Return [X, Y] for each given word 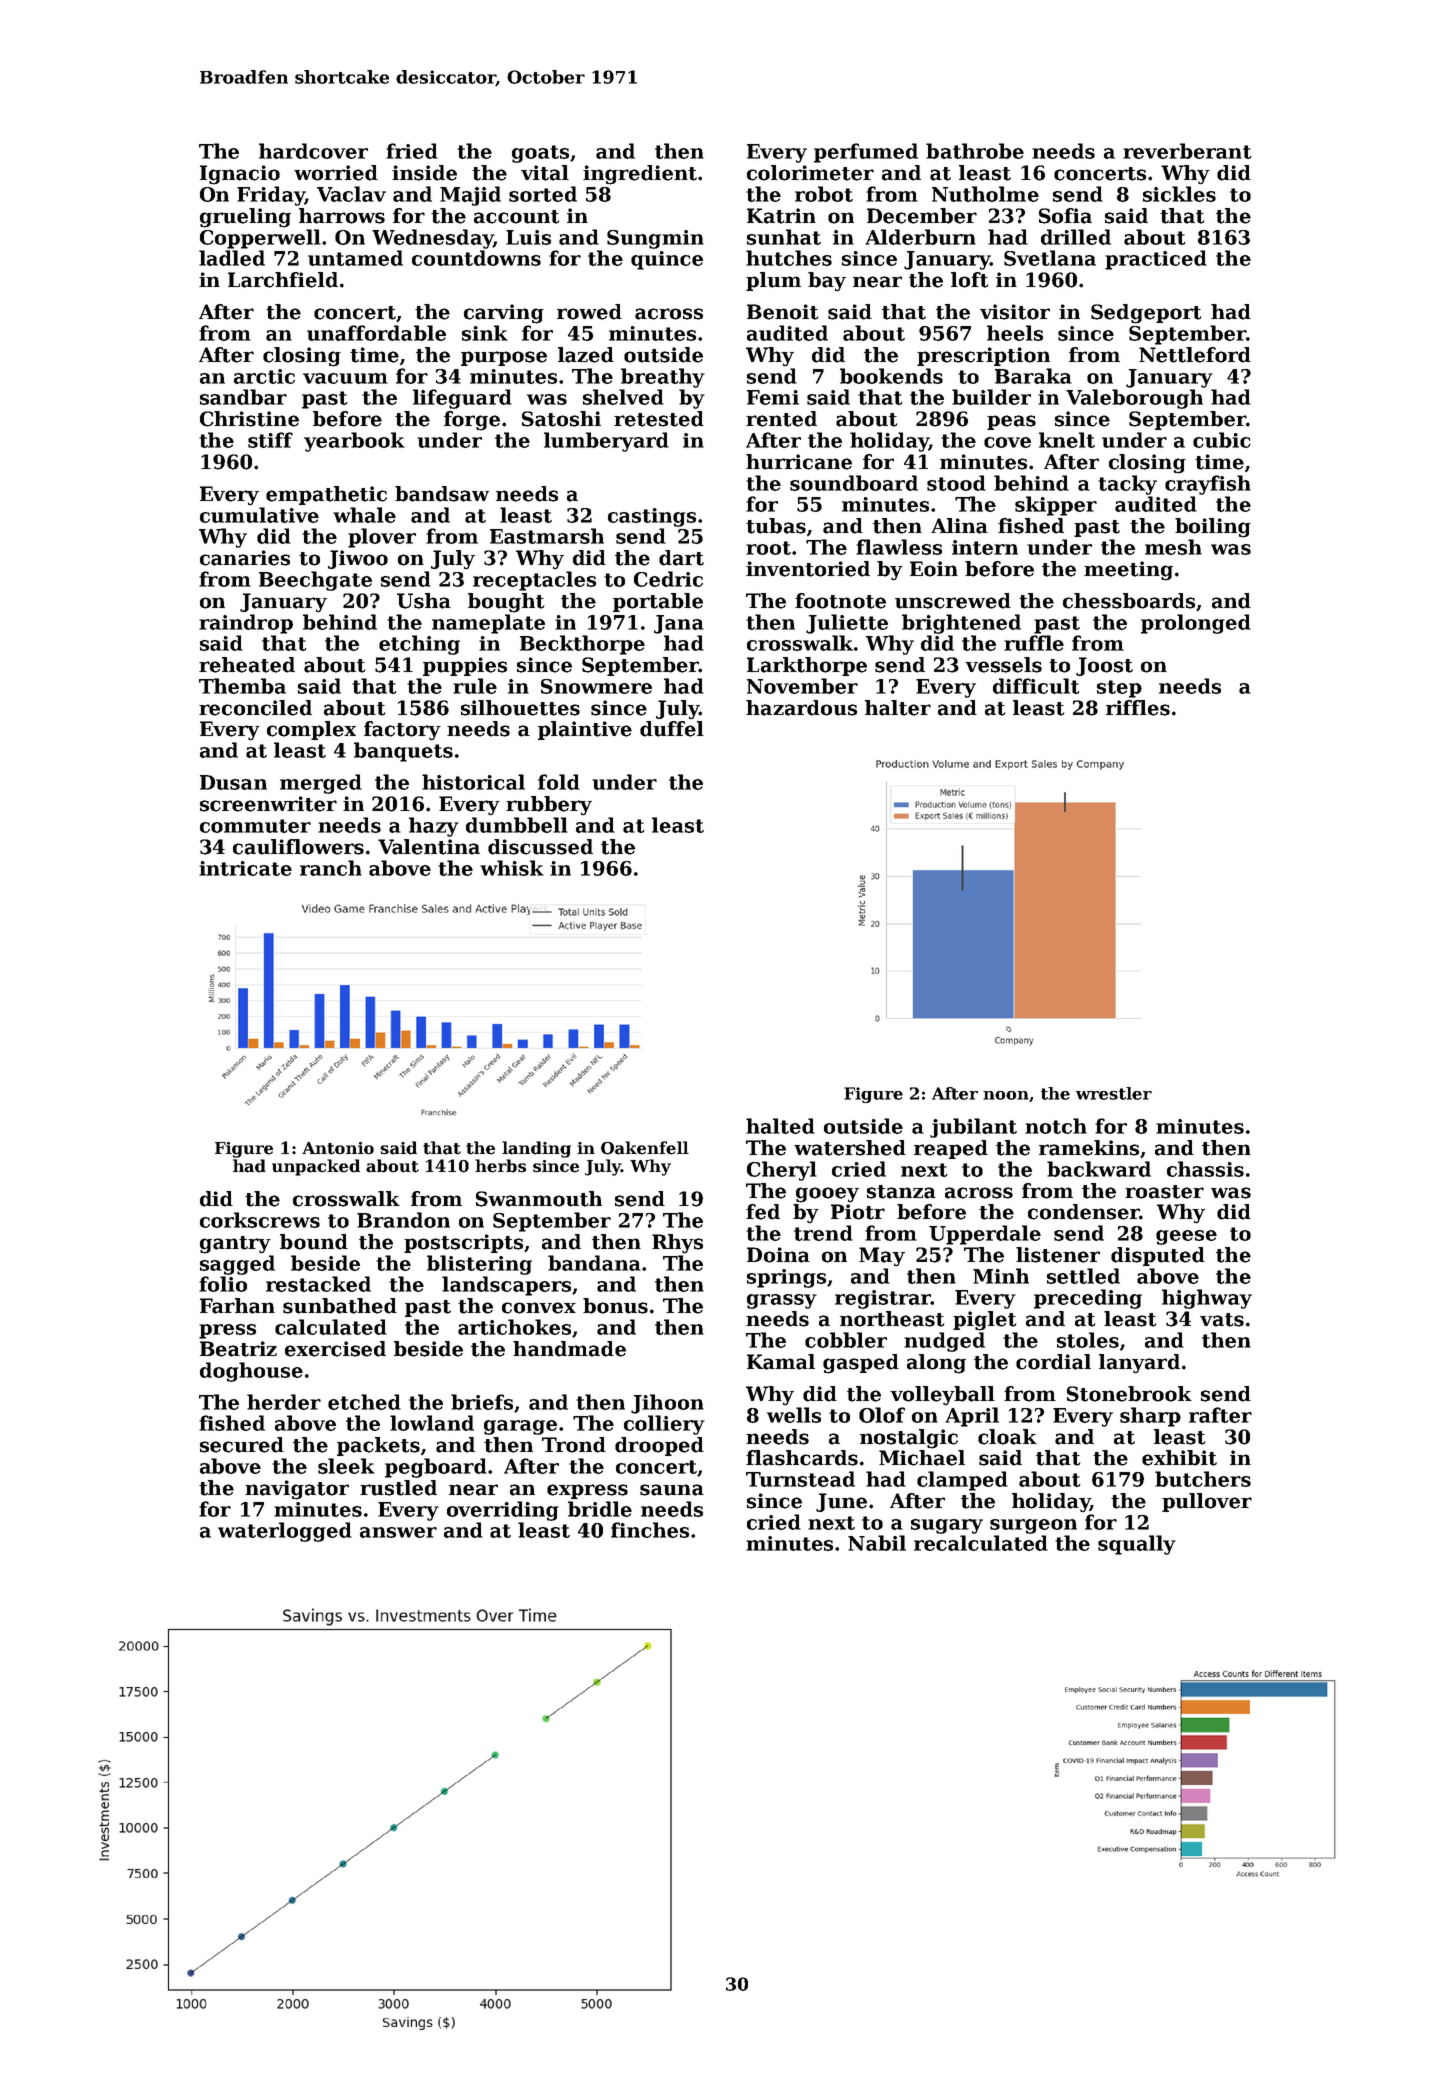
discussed [540, 847]
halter [898, 708]
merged [321, 784]
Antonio [338, 1148]
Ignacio [240, 175]
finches [650, 1530]
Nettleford [1195, 355]
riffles [1138, 708]
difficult [1036, 686]
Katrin [781, 216]
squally [1137, 1545]
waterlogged [285, 1532]
